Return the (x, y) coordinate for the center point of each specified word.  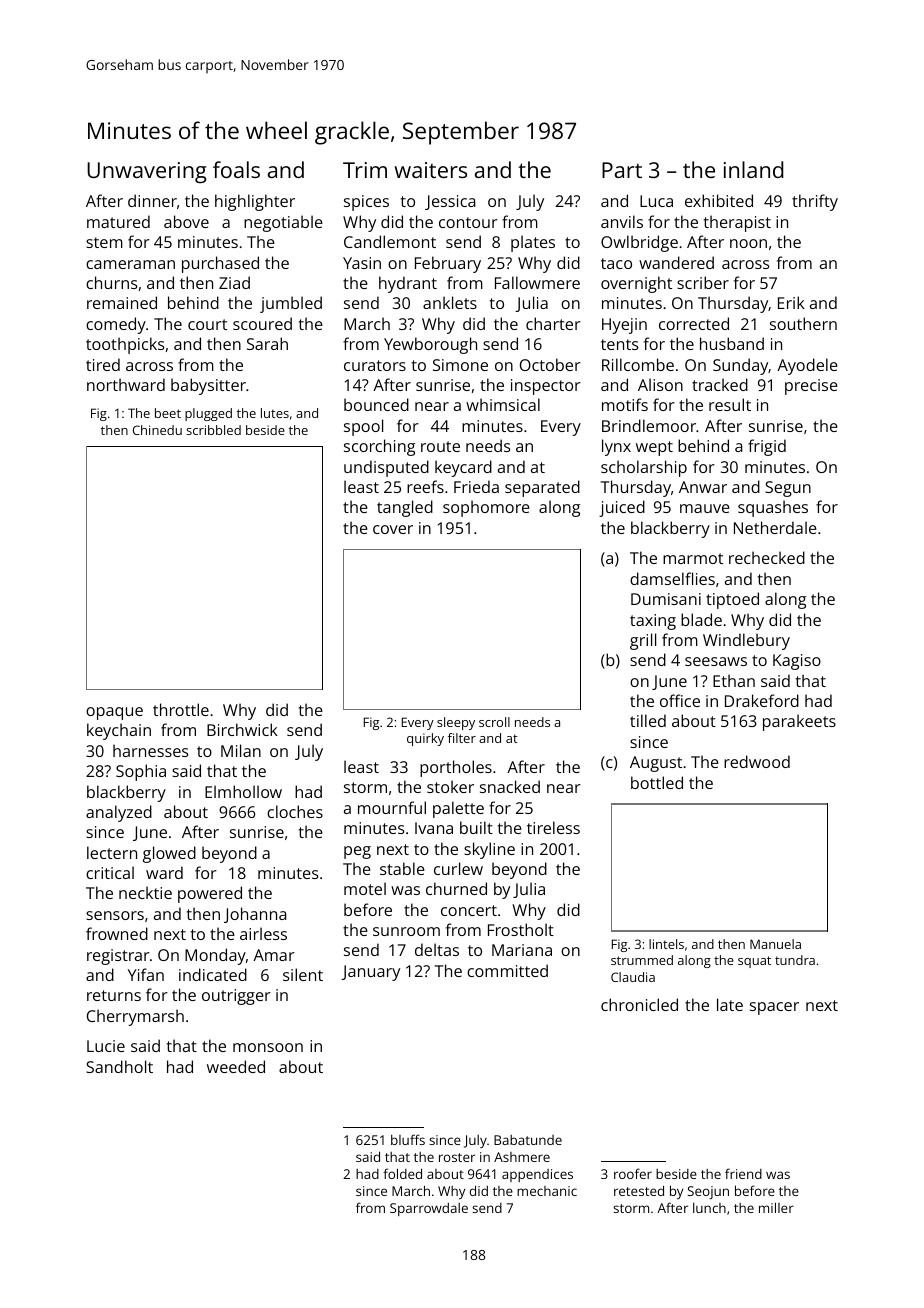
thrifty (815, 202)
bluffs (408, 1139)
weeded (236, 1066)
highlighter (255, 202)
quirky (425, 739)
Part (622, 170)
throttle (181, 709)
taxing (653, 622)
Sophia (141, 772)
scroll (494, 722)
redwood (757, 761)
